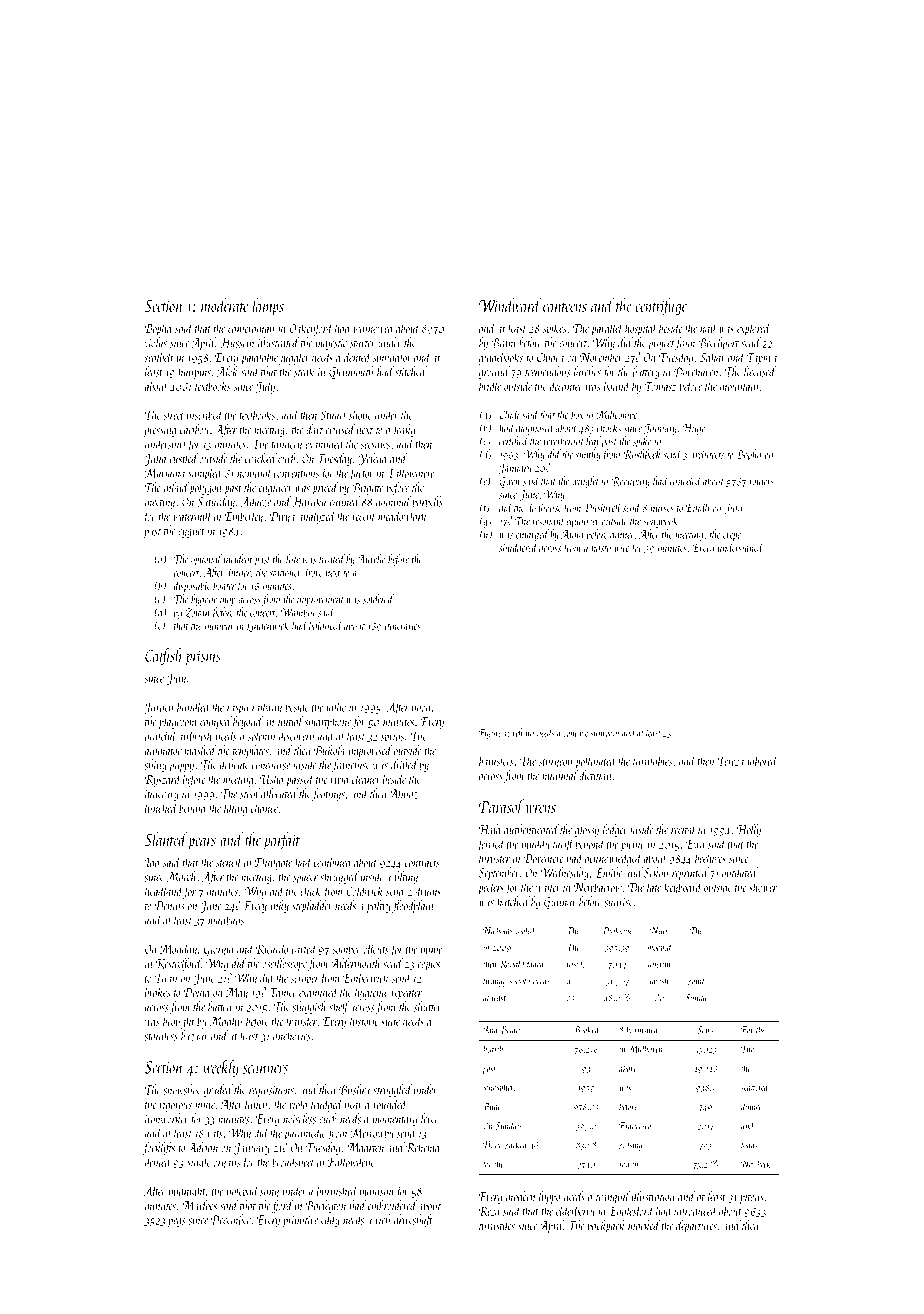  I want to click on centrifuge, so click(661, 307).
